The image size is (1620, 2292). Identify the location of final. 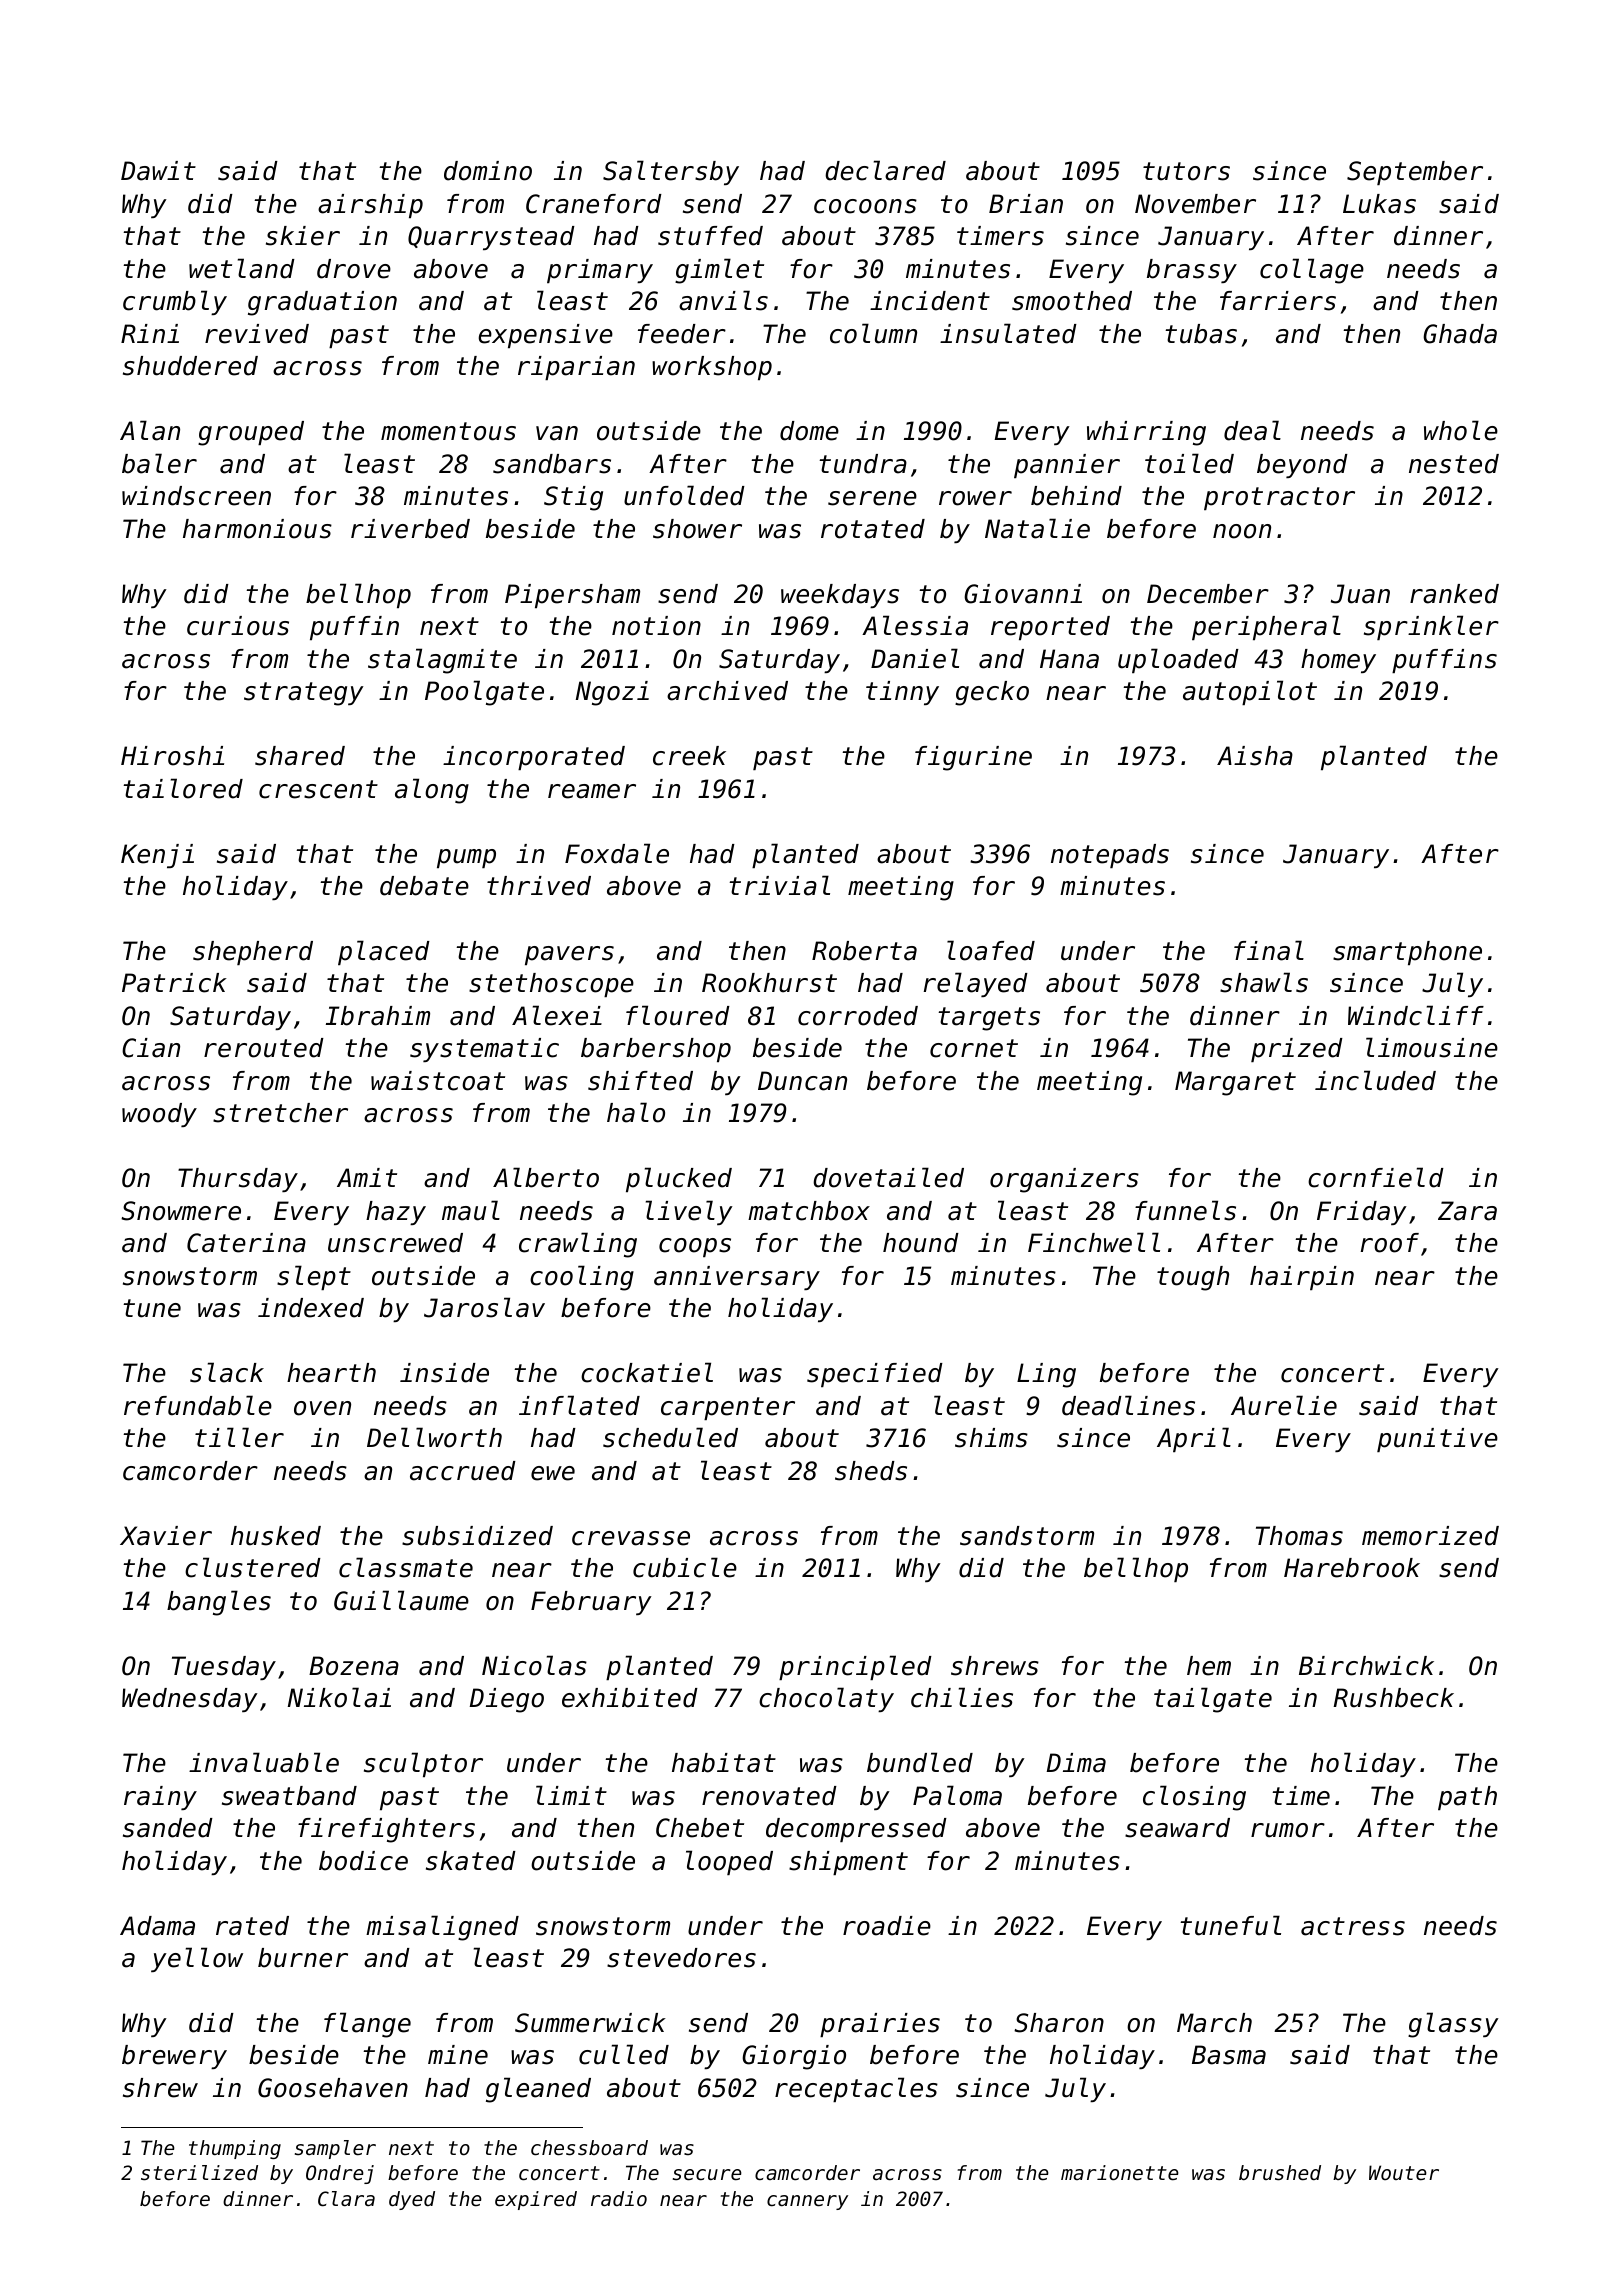
(1269, 950).
